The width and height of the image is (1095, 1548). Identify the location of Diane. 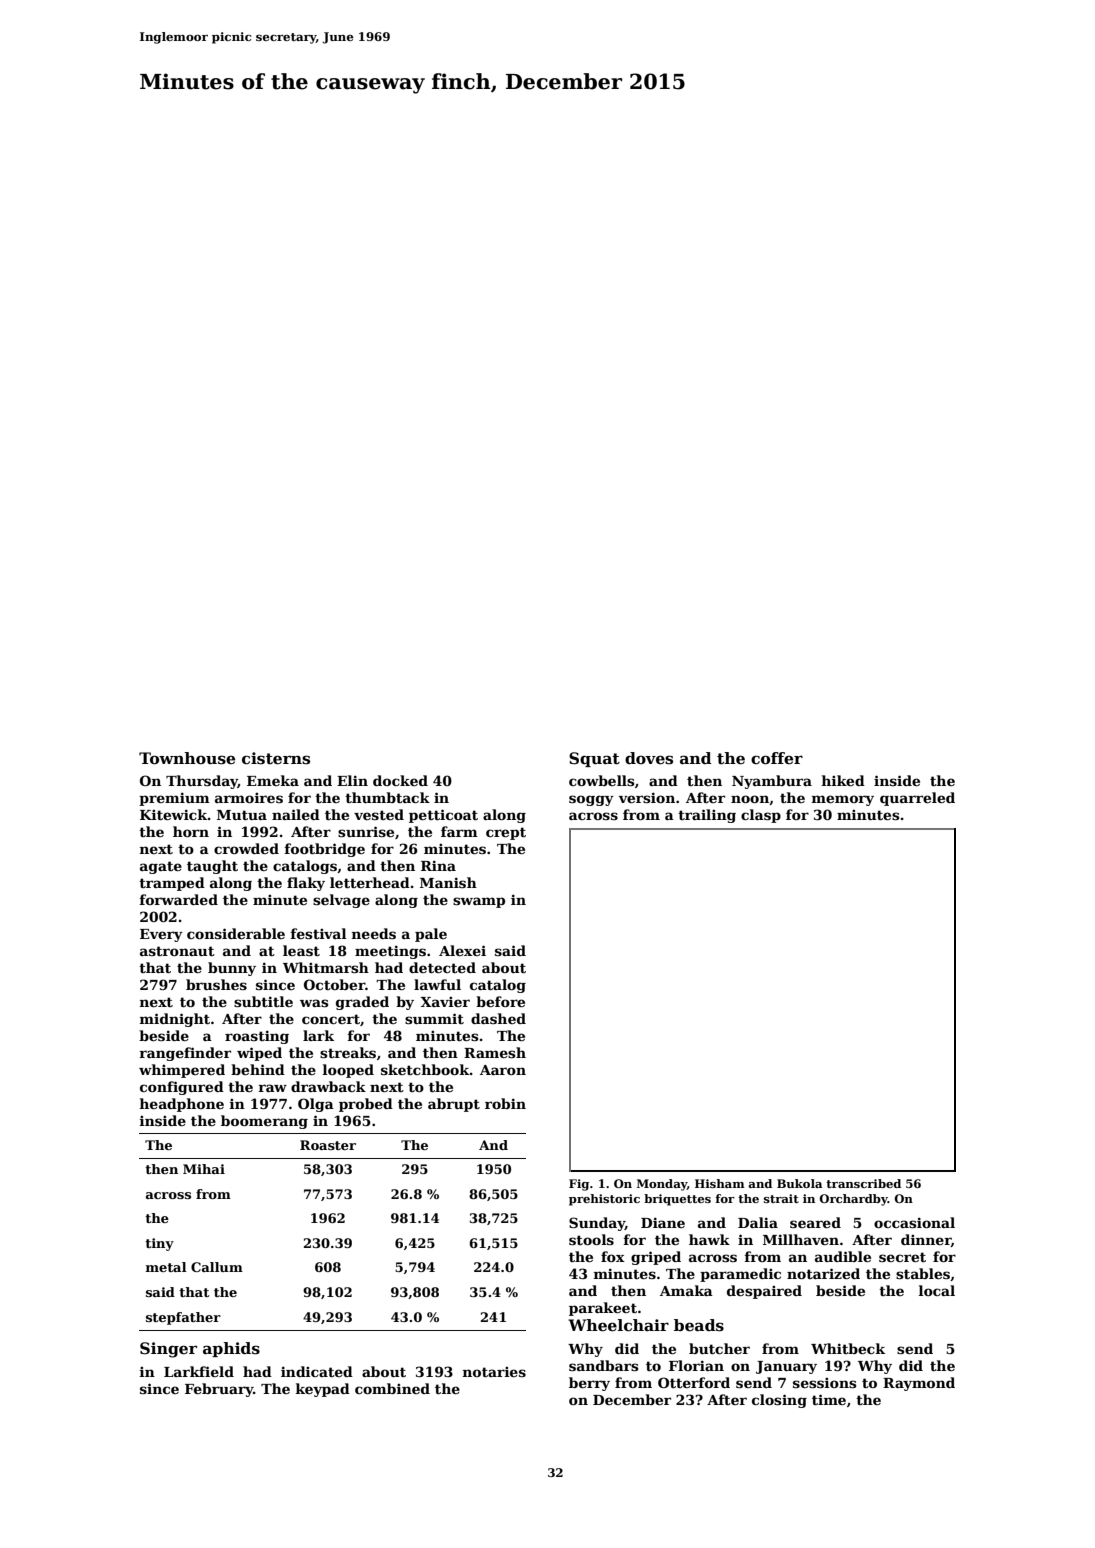
(663, 1222).
